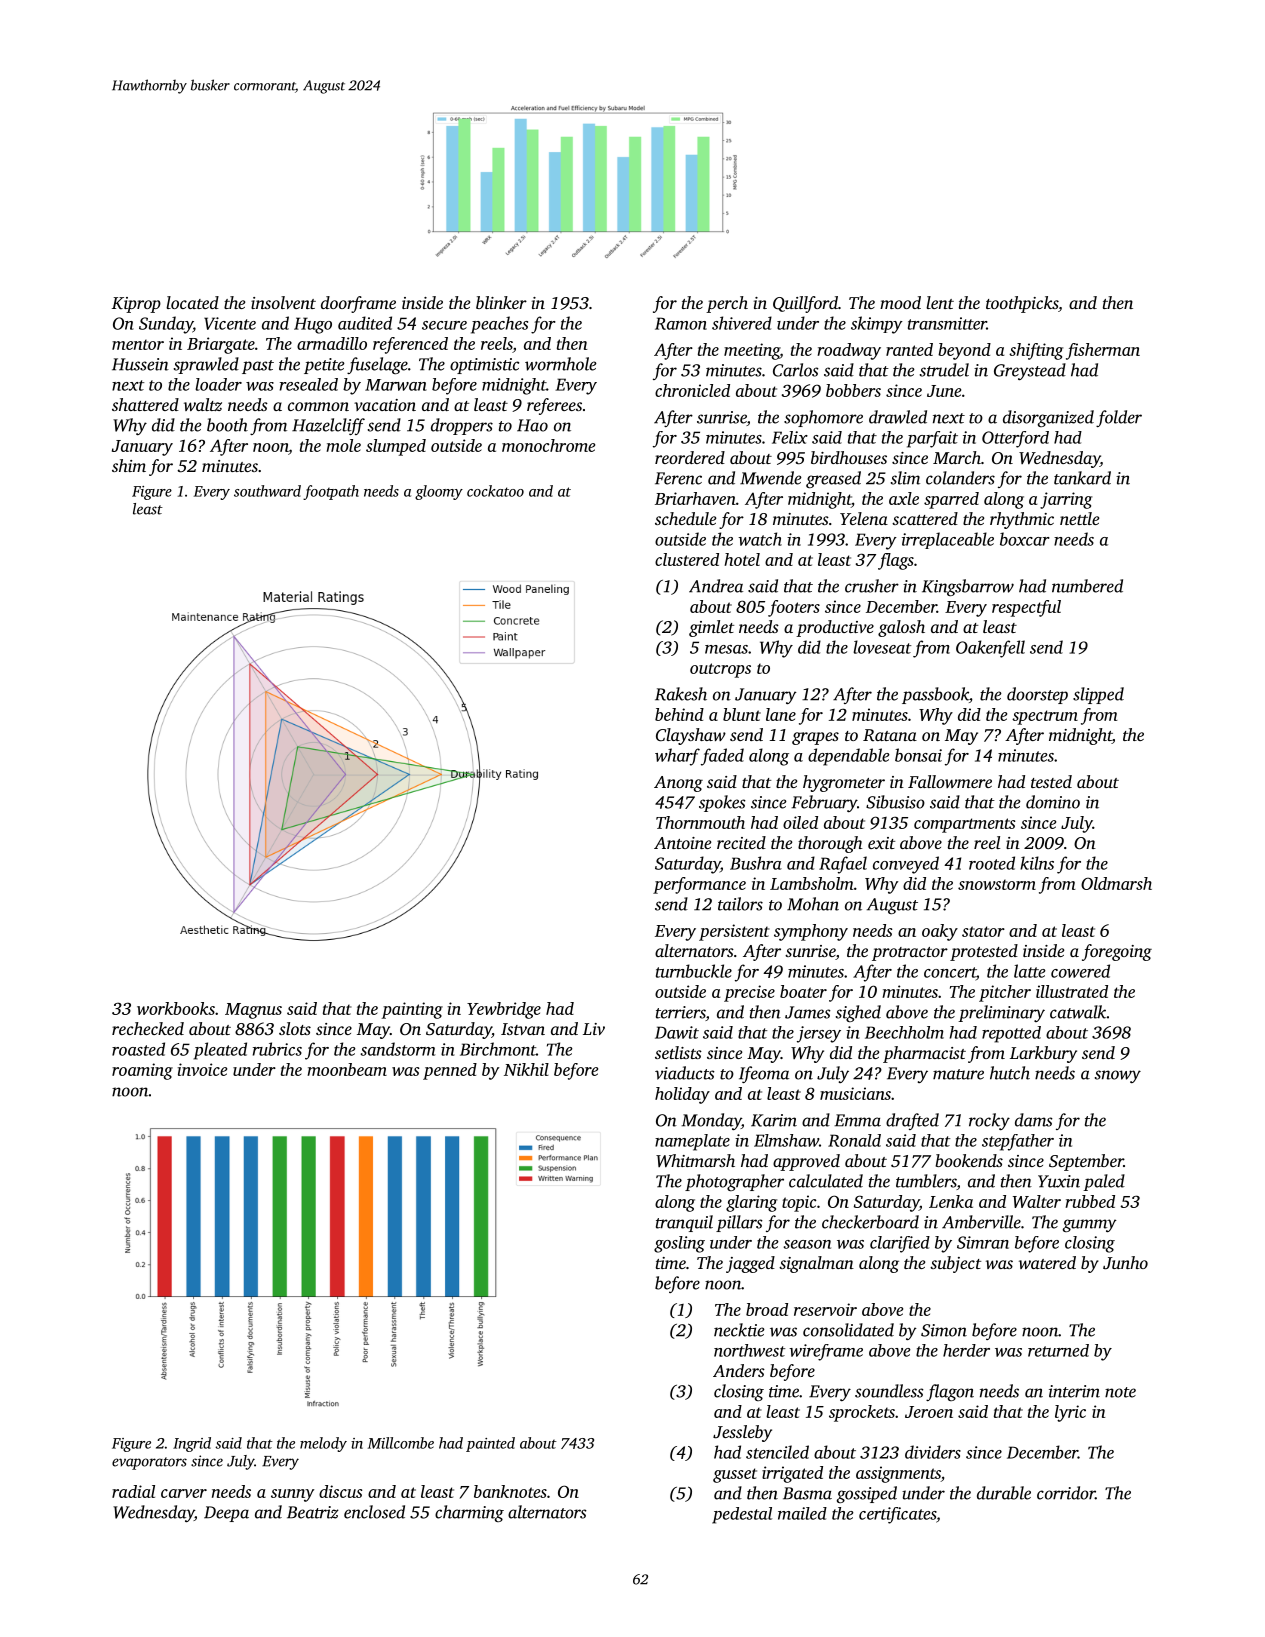  I want to click on fisherman, so click(1103, 351).
